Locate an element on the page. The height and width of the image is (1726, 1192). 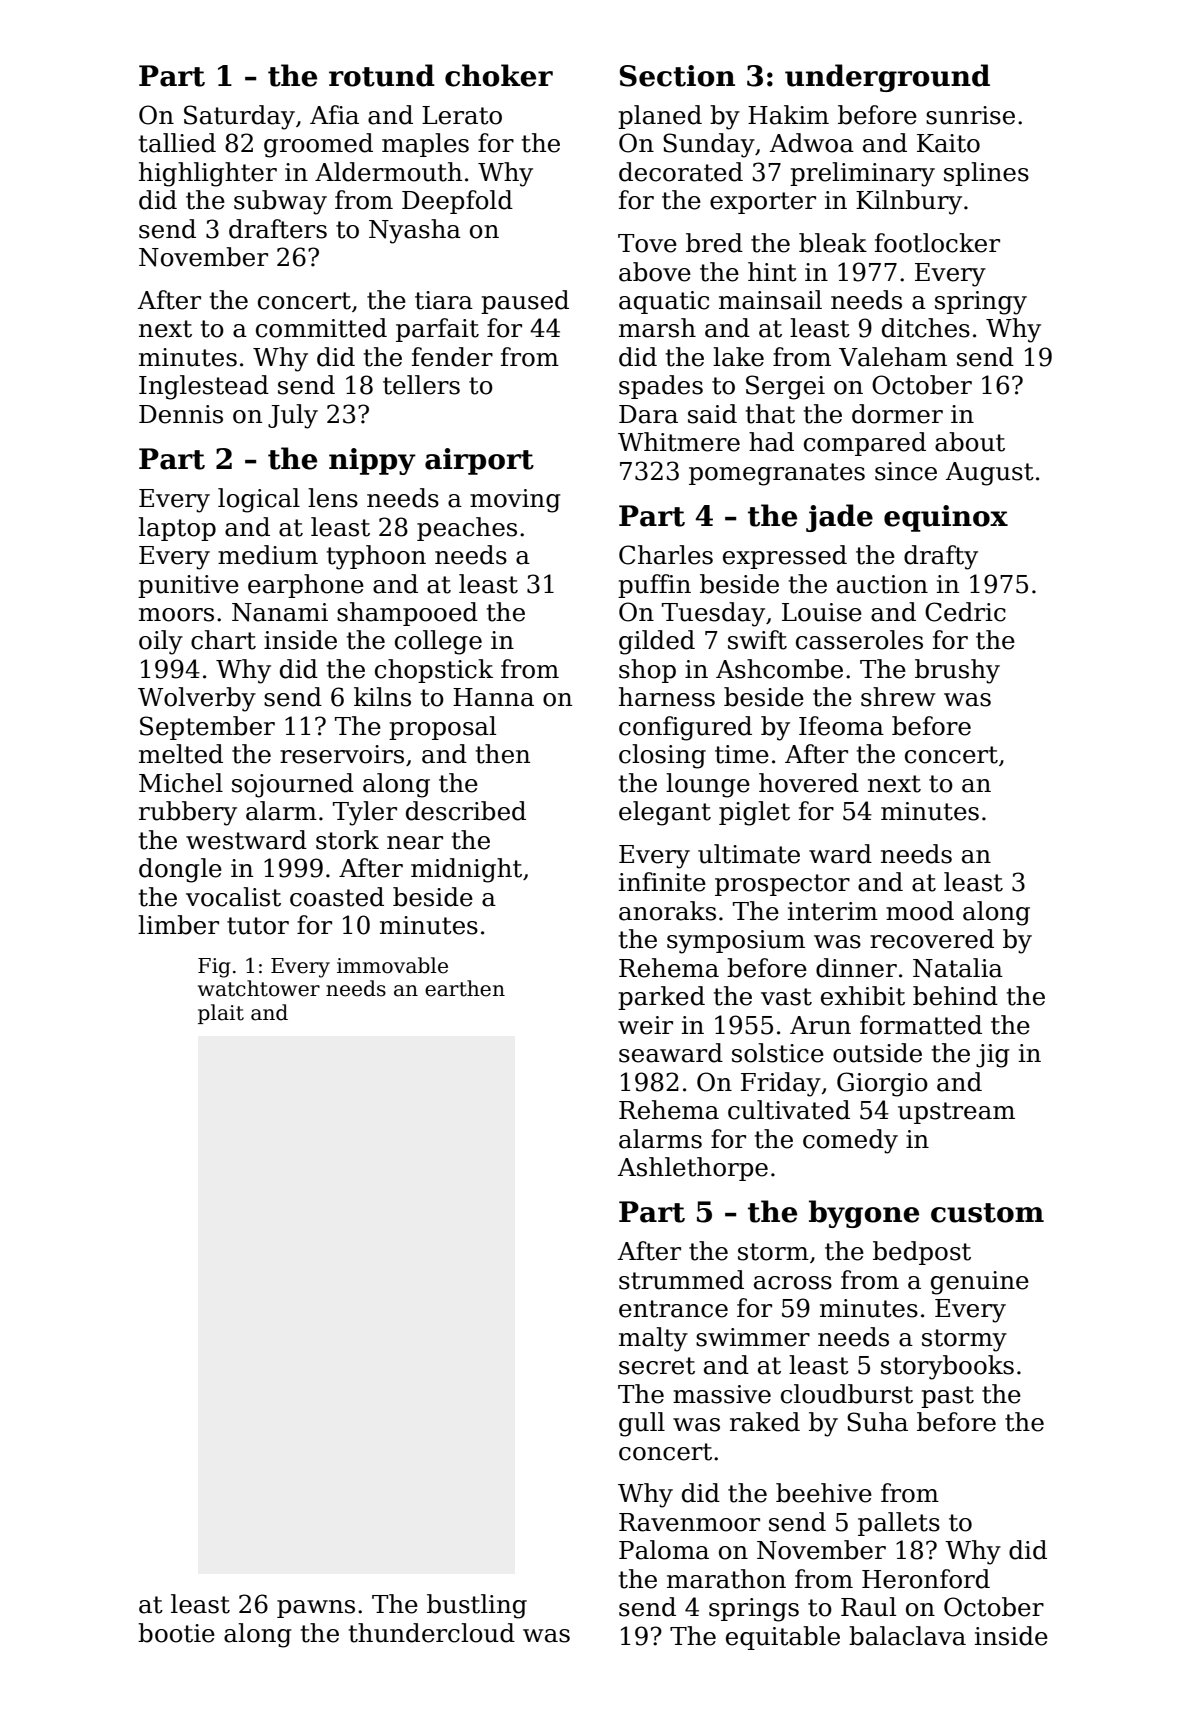
paused is located at coordinates (525, 302).
